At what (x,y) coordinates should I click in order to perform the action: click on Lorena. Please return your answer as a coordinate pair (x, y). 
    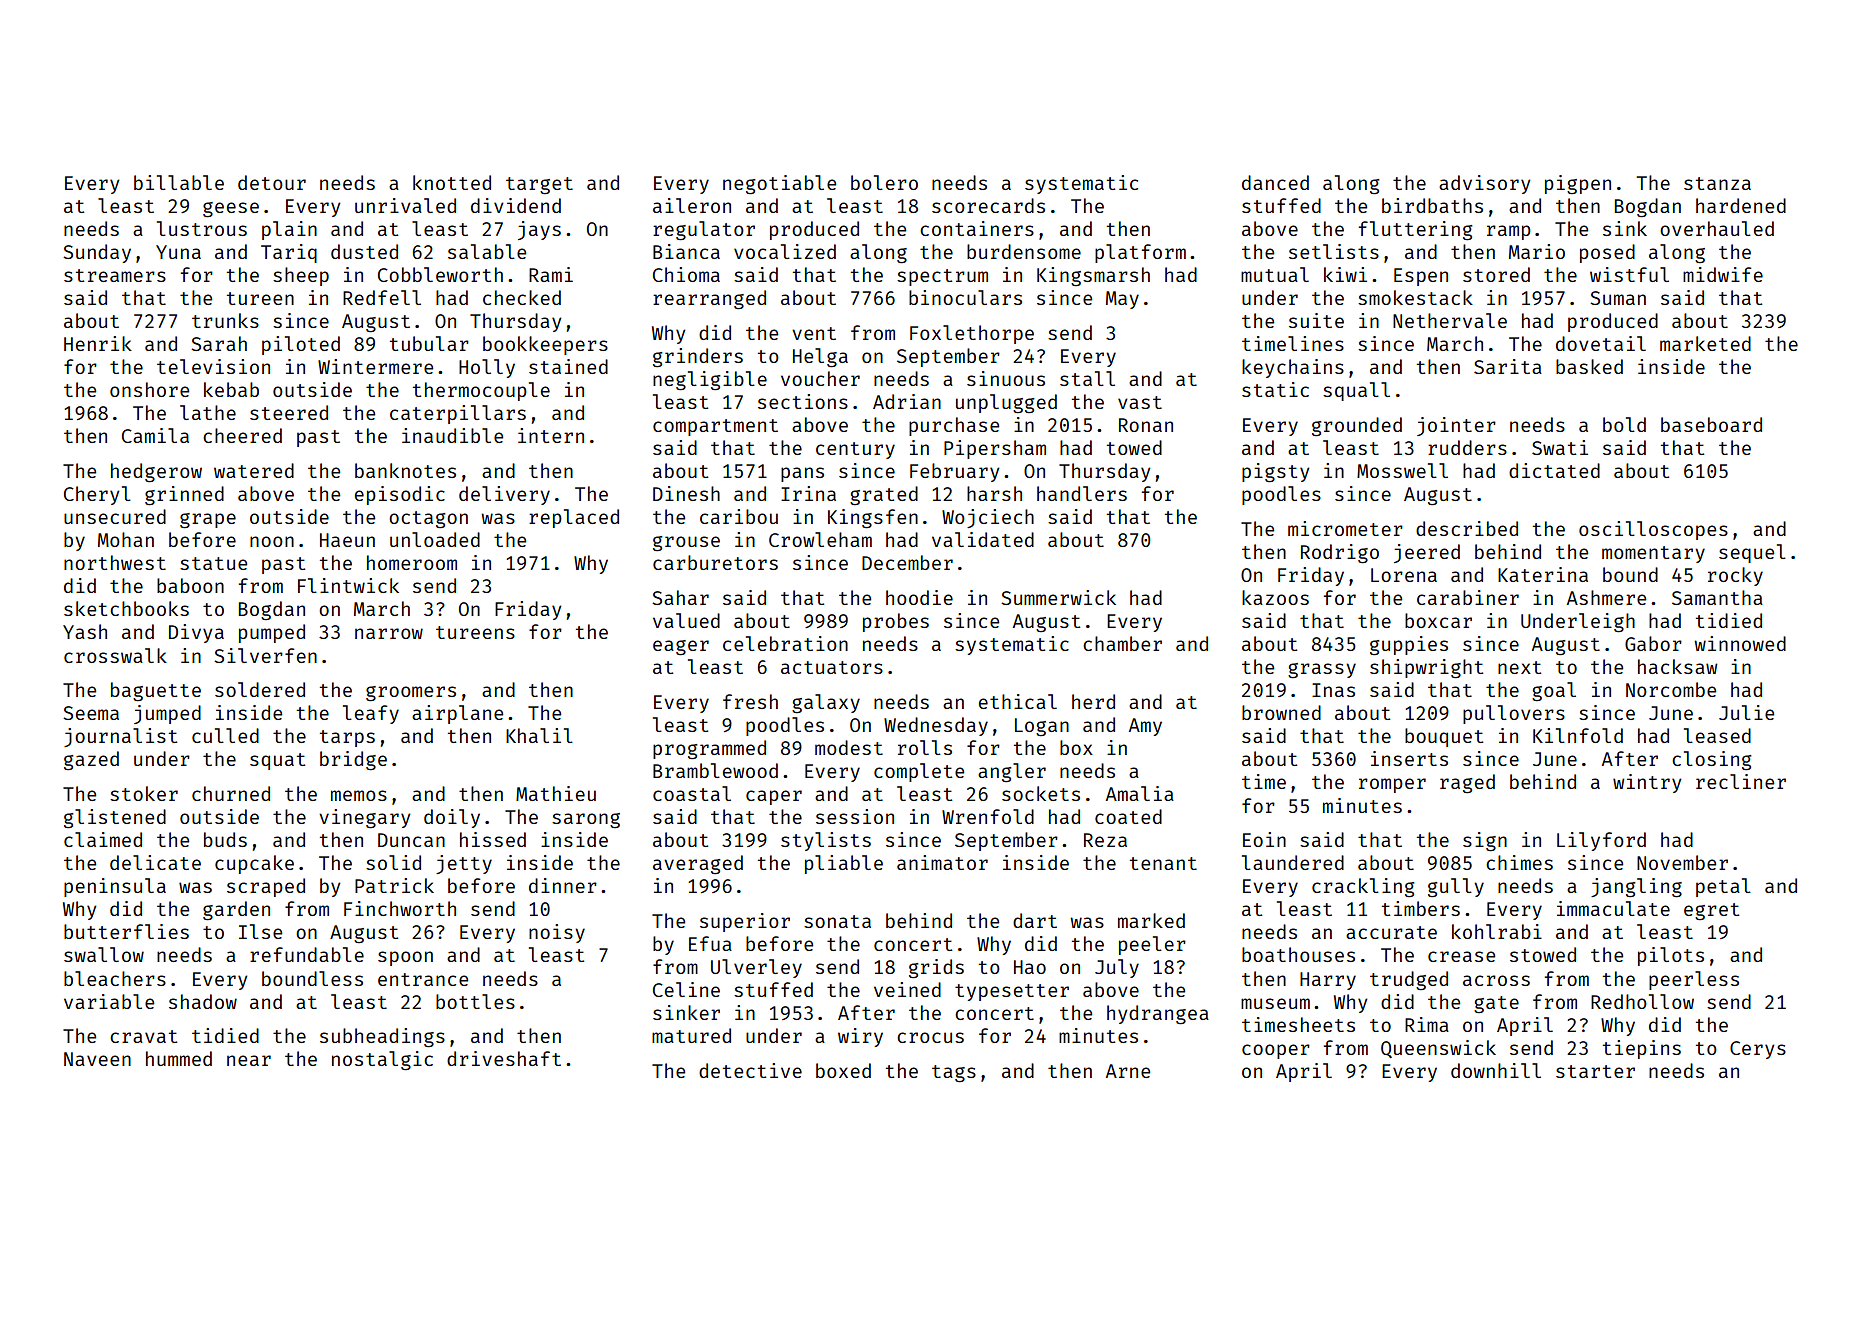
    Looking at the image, I should click on (1404, 575).
